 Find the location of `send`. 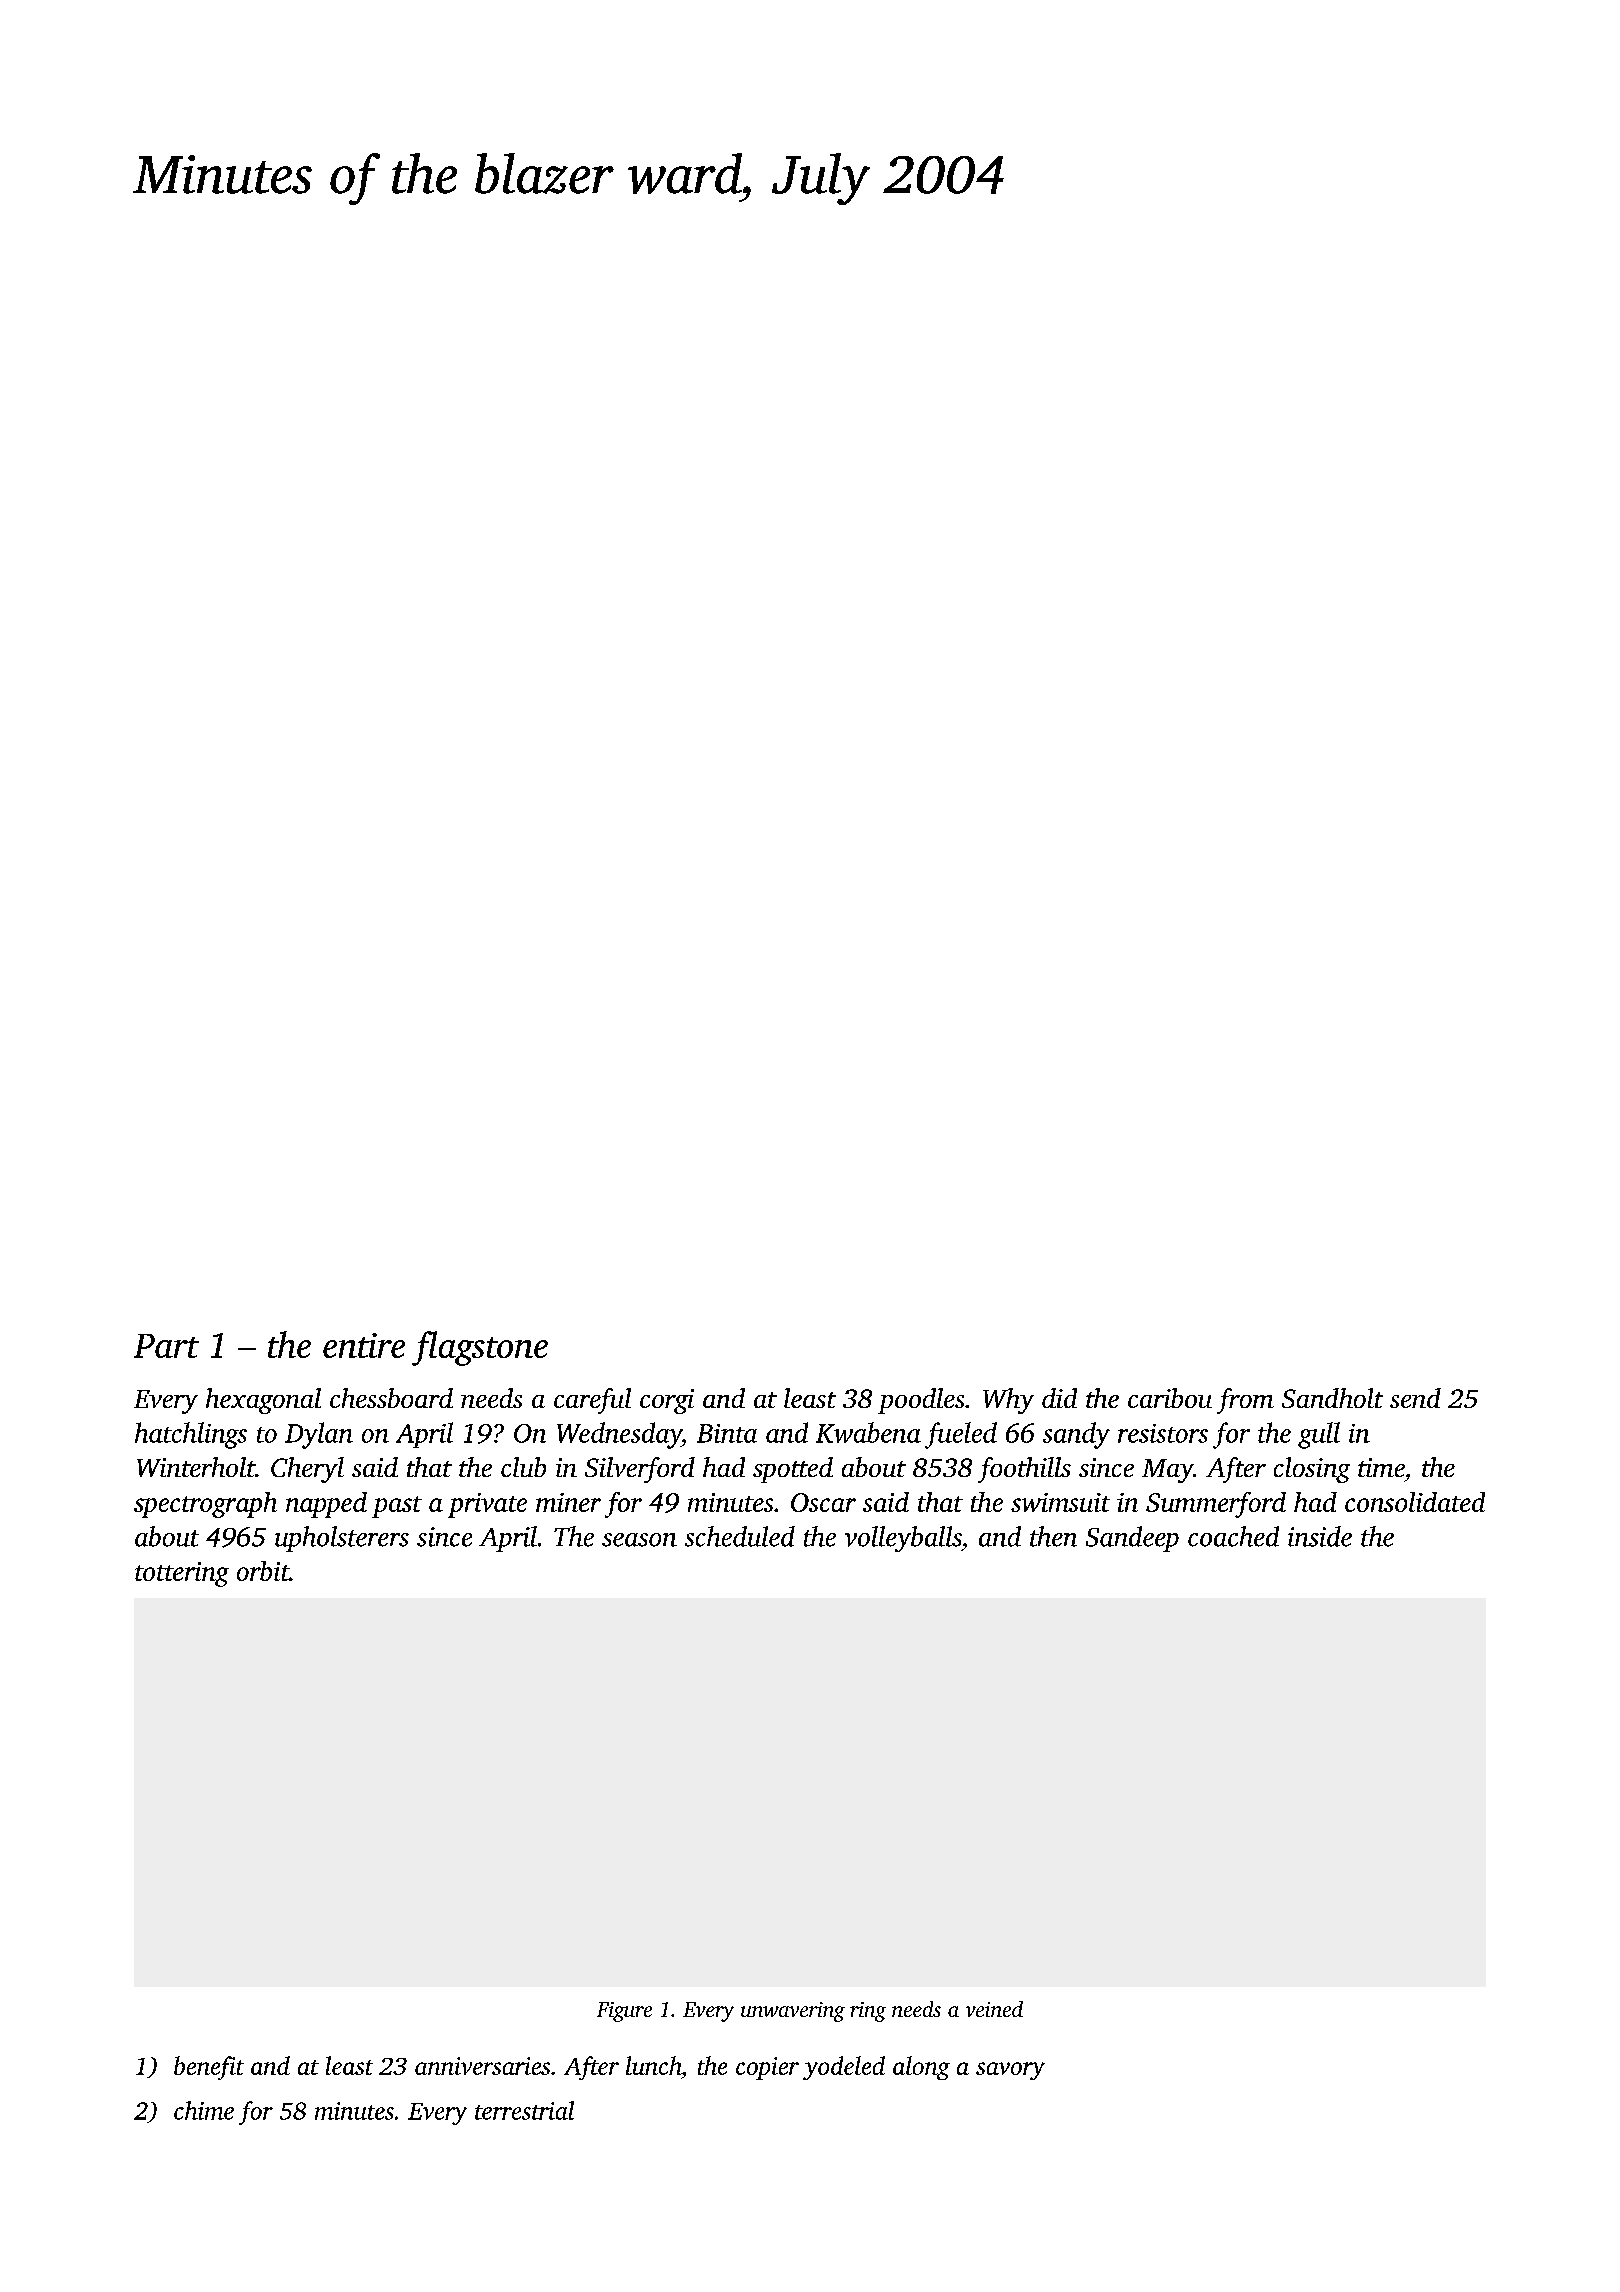

send is located at coordinates (1415, 1398).
